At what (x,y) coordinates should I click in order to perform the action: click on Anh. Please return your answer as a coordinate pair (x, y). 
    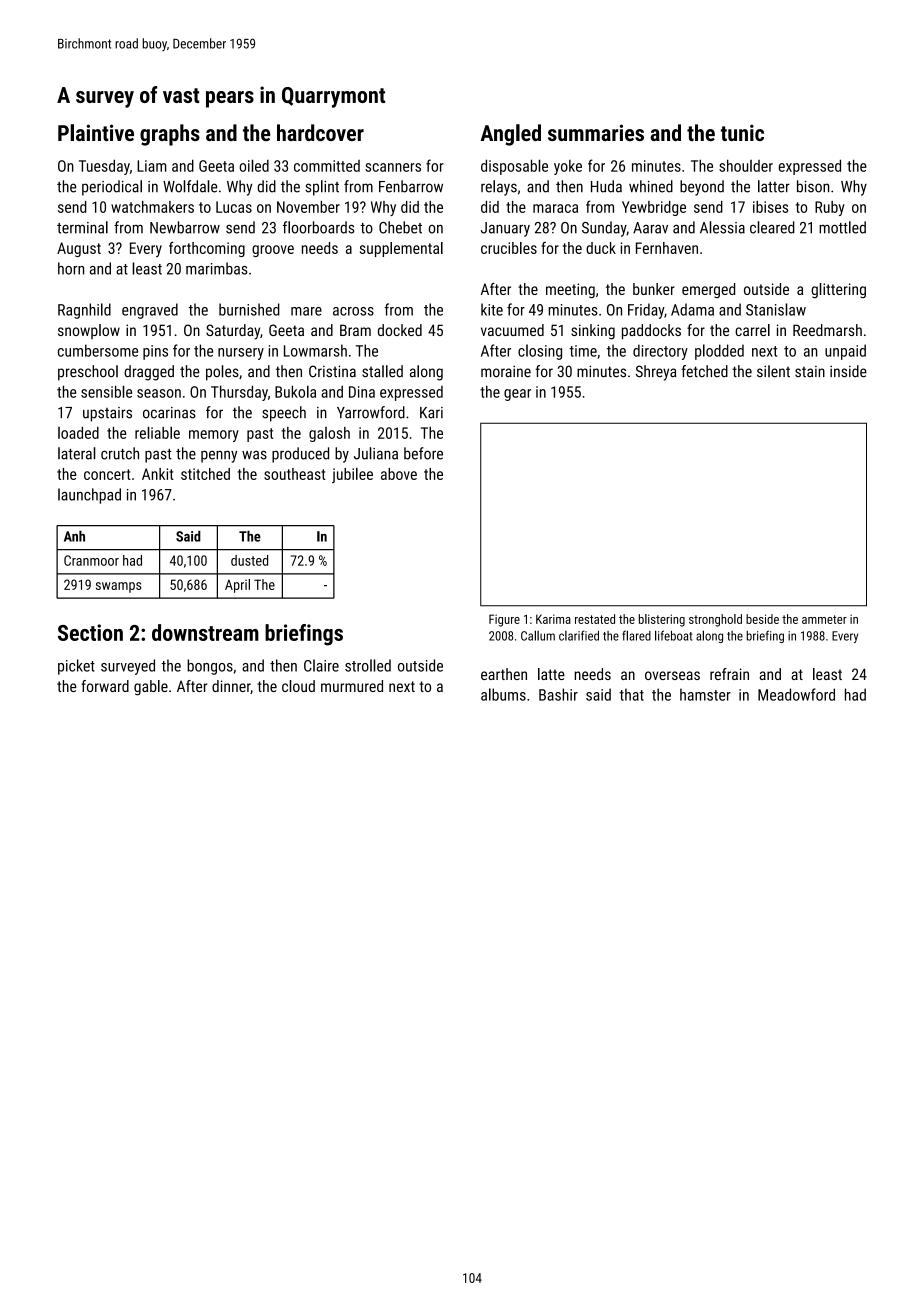
    Looking at the image, I should click on (74, 536).
